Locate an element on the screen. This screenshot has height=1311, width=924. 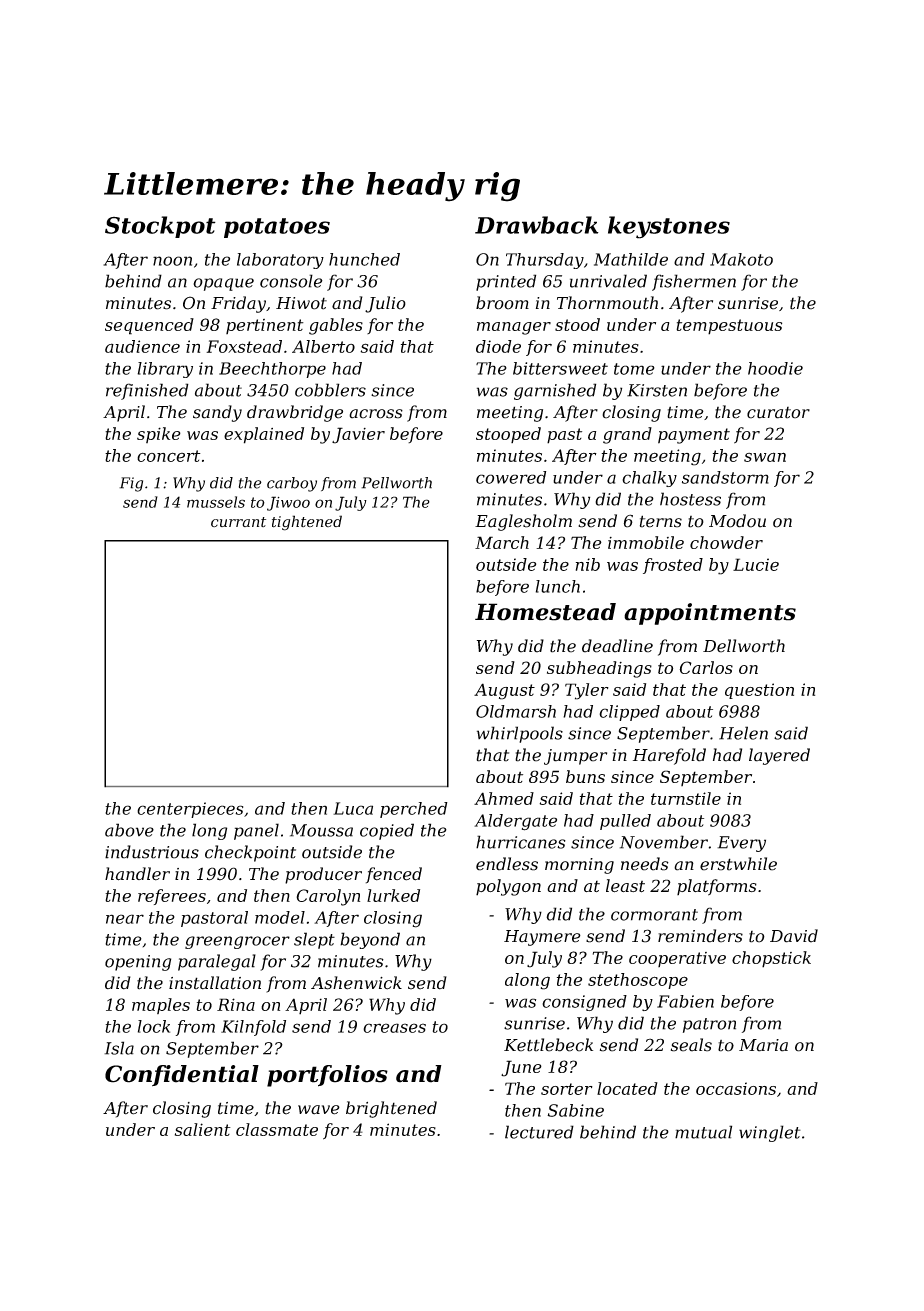
June is located at coordinates (521, 1068).
